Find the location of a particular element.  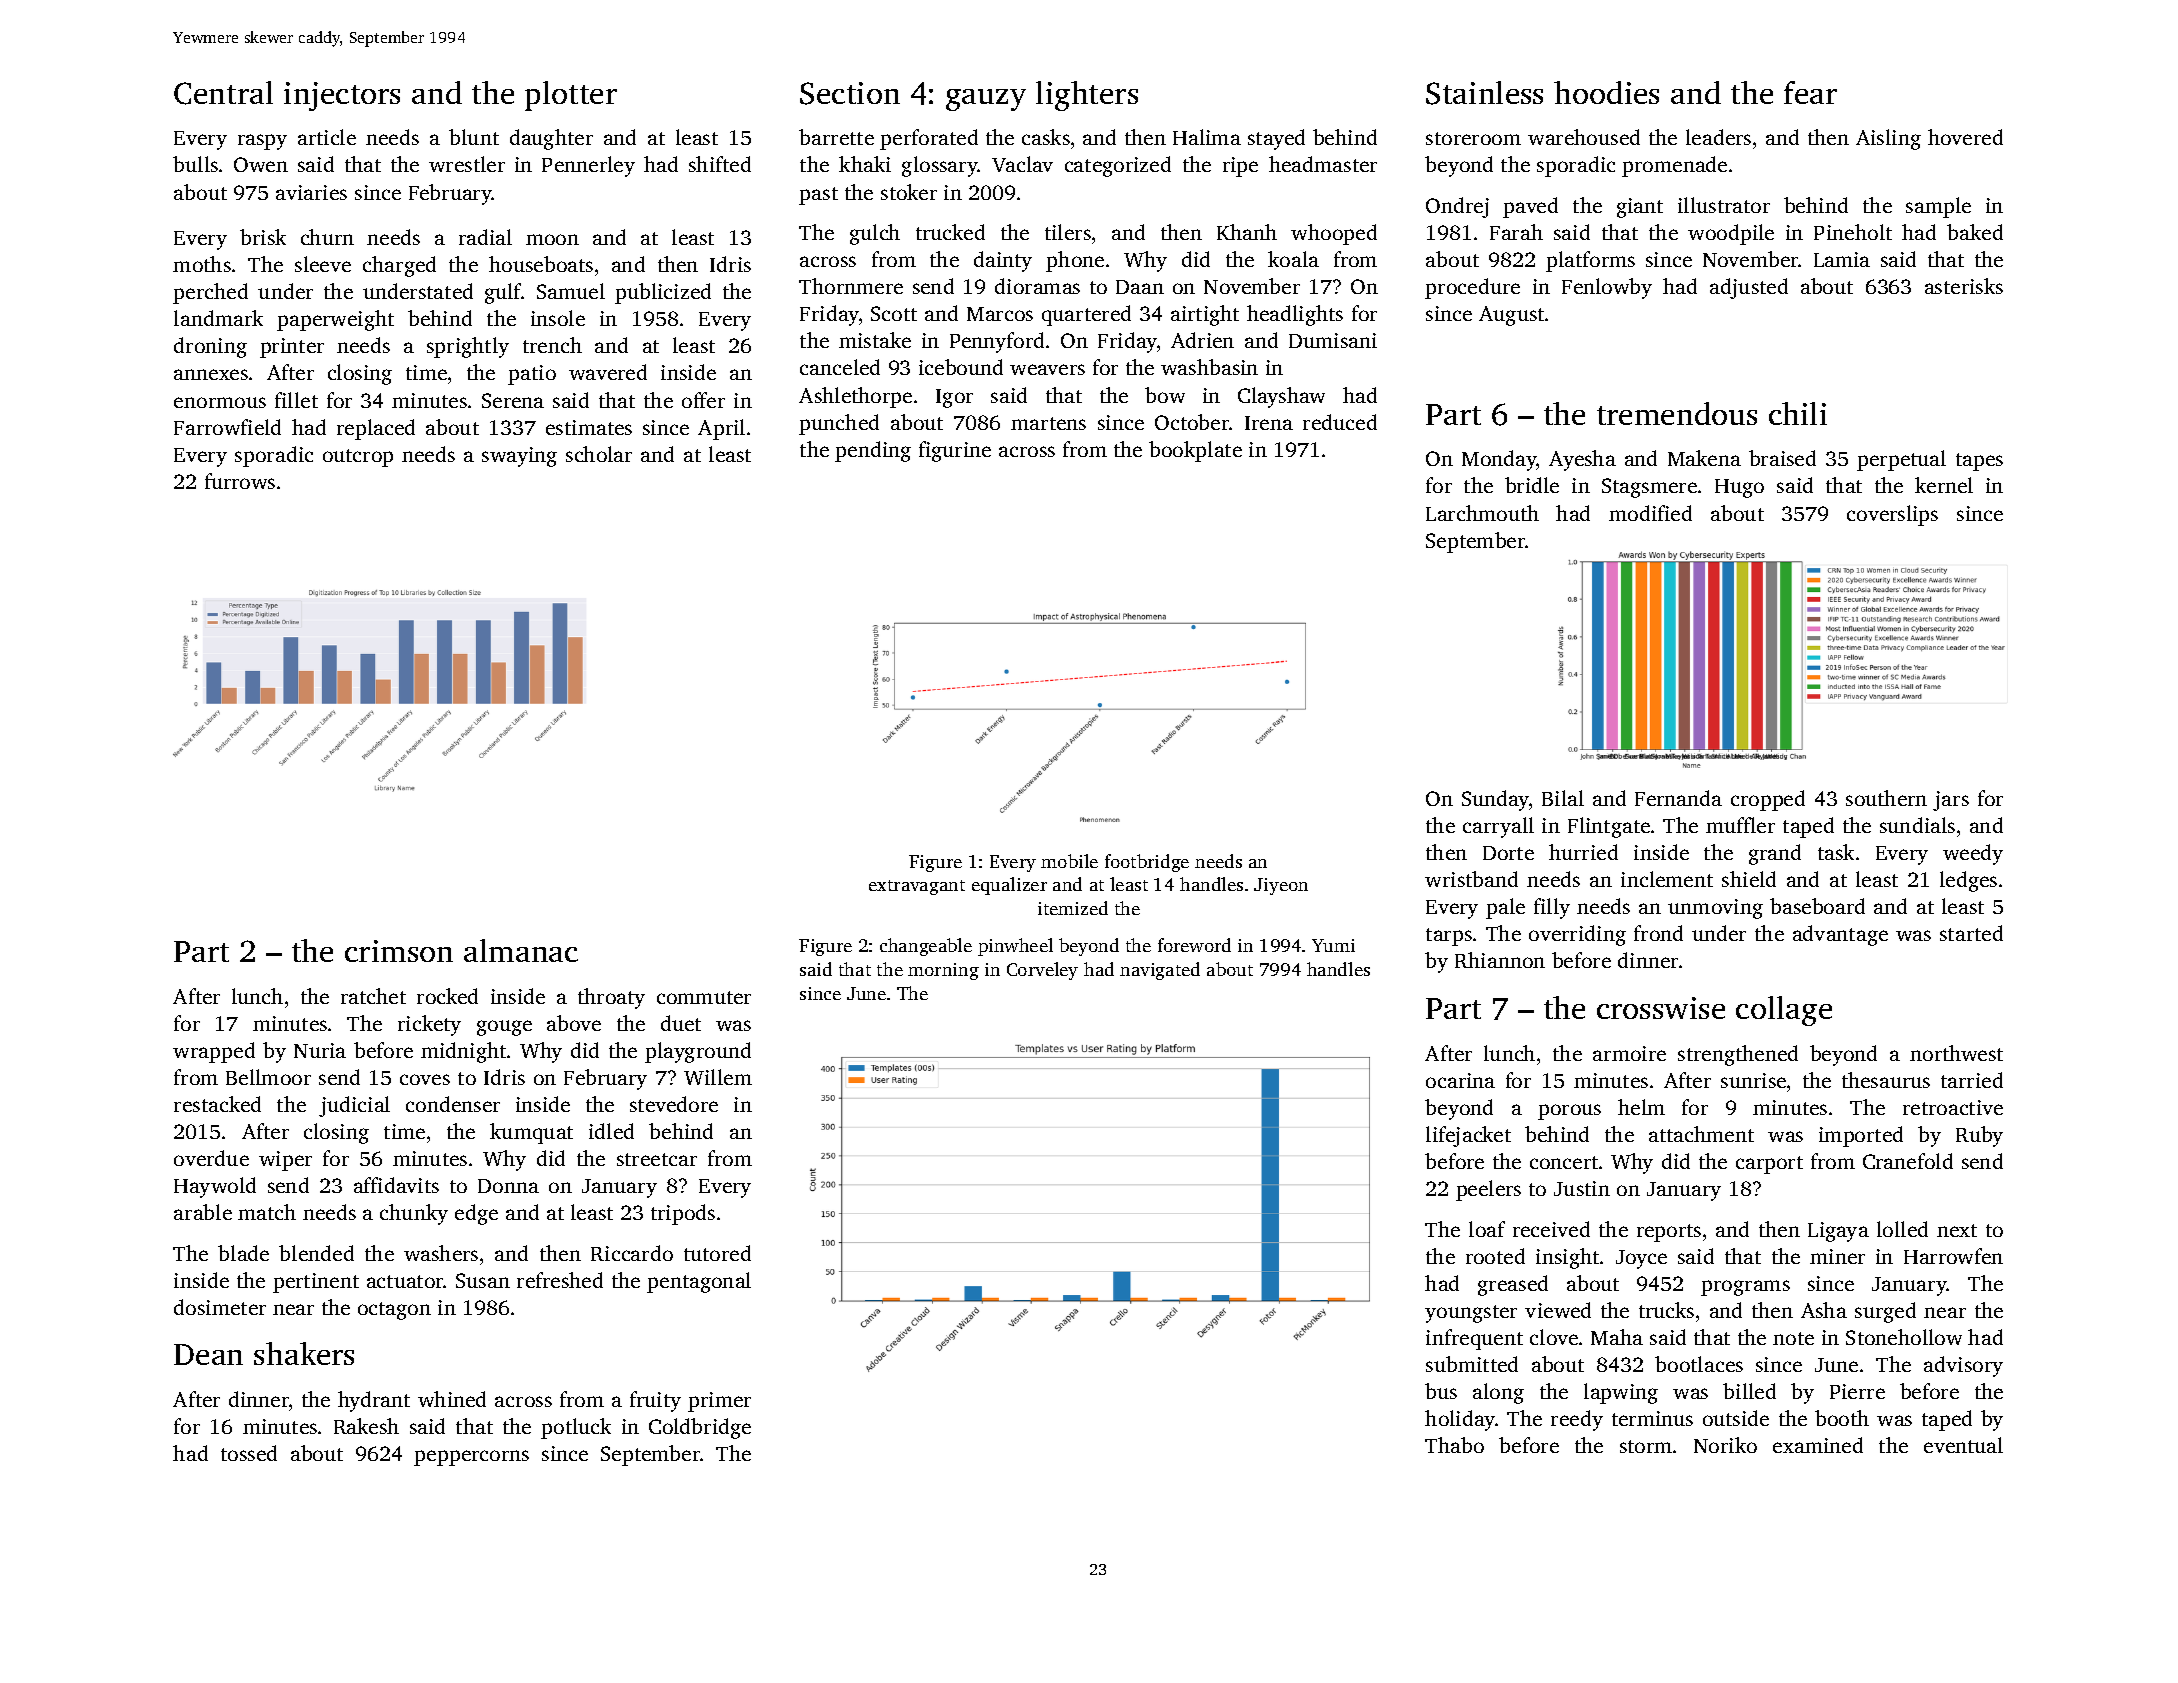

bulls is located at coordinates (195, 164).
